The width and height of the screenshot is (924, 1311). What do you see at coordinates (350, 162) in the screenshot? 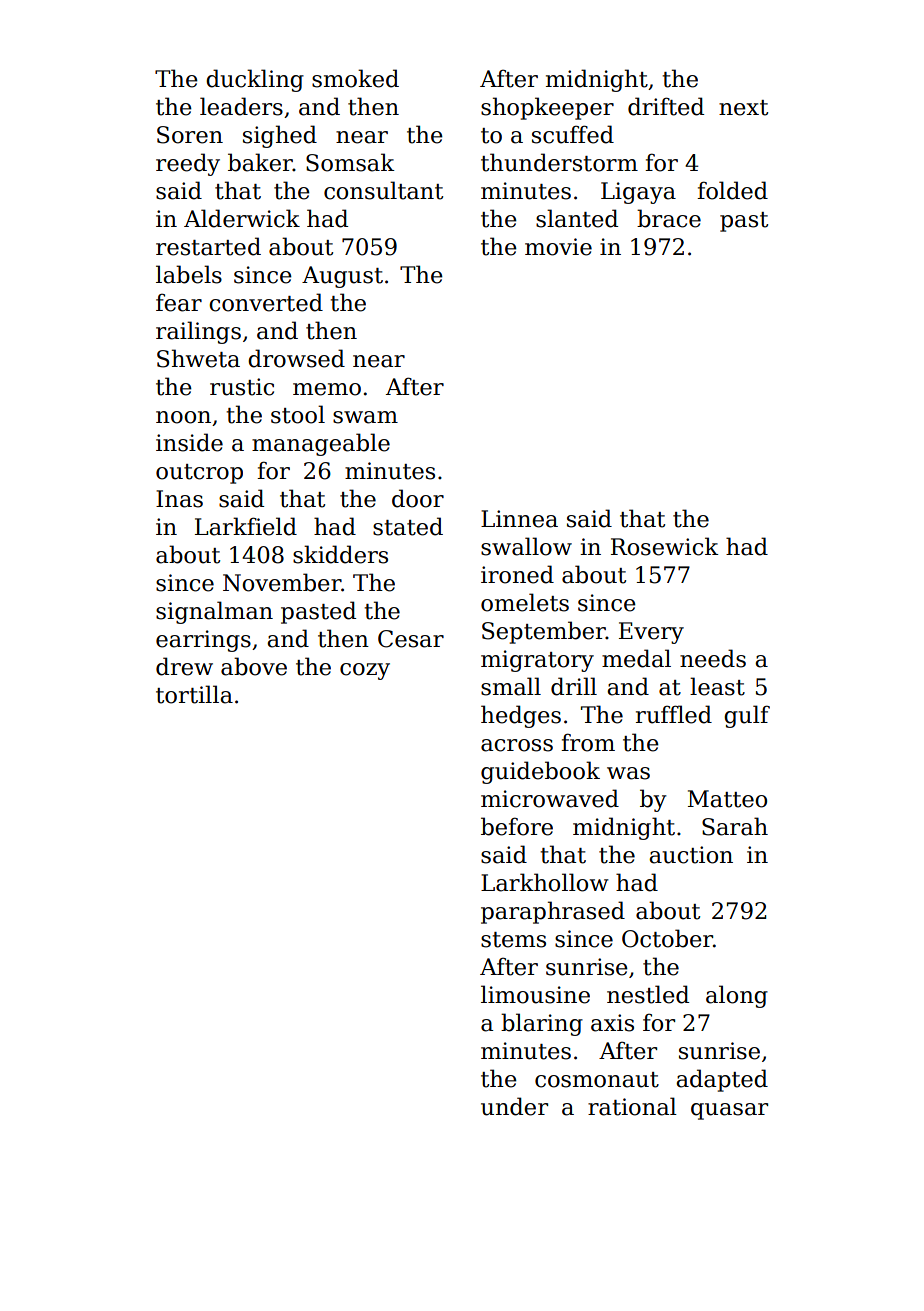
I see `Somsak` at bounding box center [350, 162].
